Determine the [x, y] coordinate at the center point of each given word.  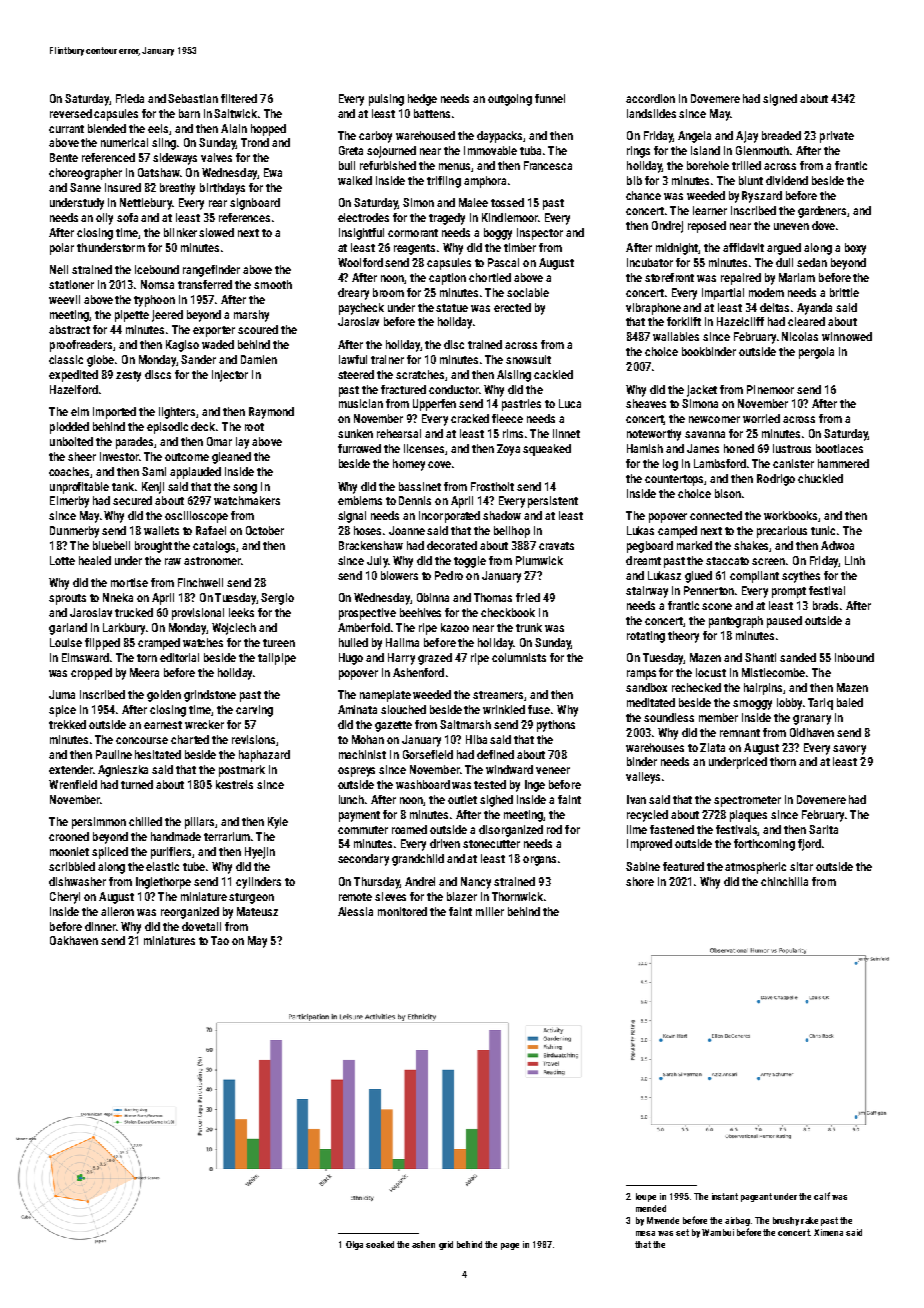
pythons [556, 726]
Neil [59, 269]
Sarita [823, 829]
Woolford [360, 262]
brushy [786, 1221]
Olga [354, 1245]
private [837, 137]
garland [68, 629]
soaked [380, 1244]
